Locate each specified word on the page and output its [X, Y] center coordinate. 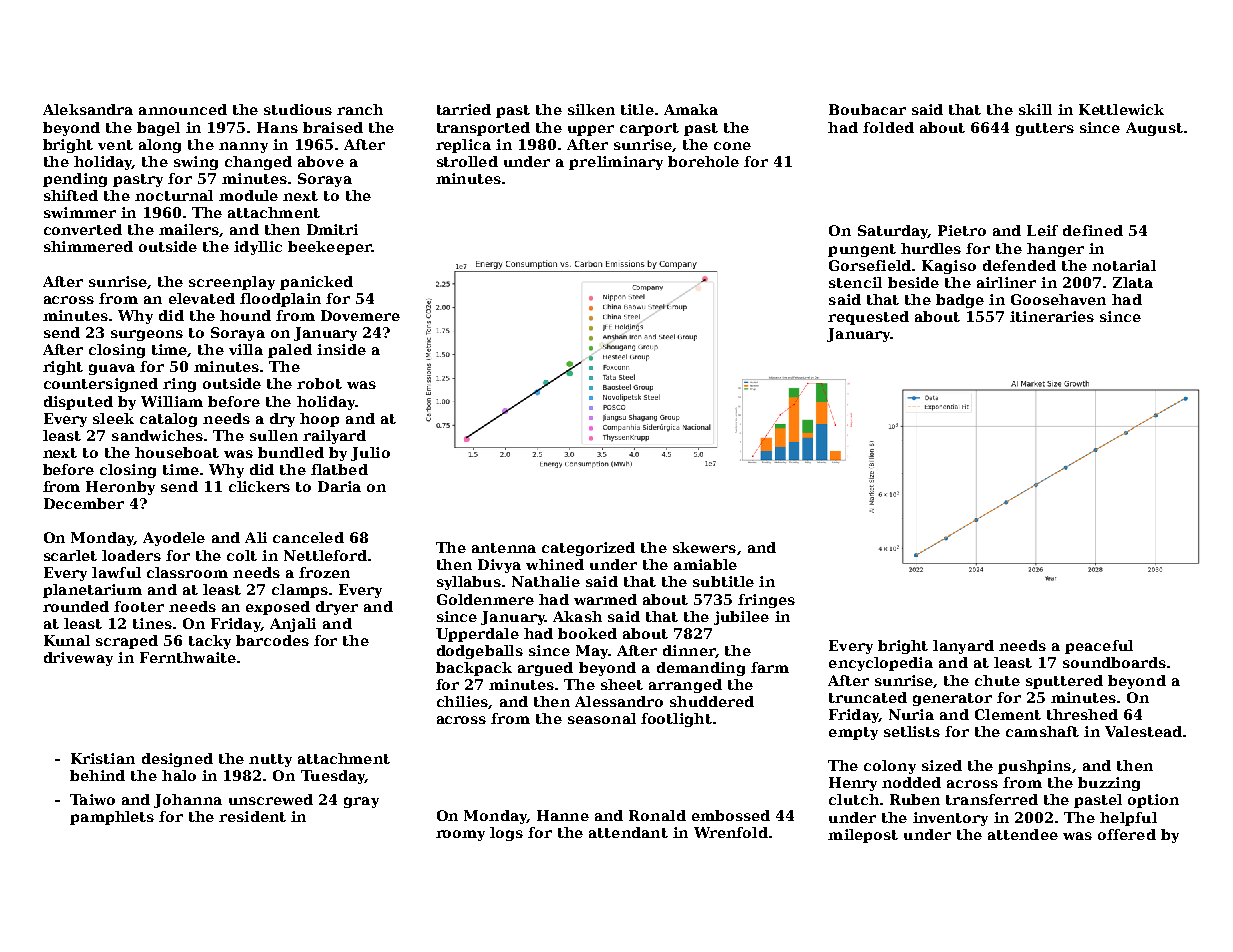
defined [1093, 230]
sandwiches [157, 435]
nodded [911, 782]
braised [333, 127]
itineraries [1052, 316]
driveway [78, 659]
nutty [270, 760]
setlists [912, 731]
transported [483, 129]
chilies [462, 701]
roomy [460, 835]
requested [868, 318]
